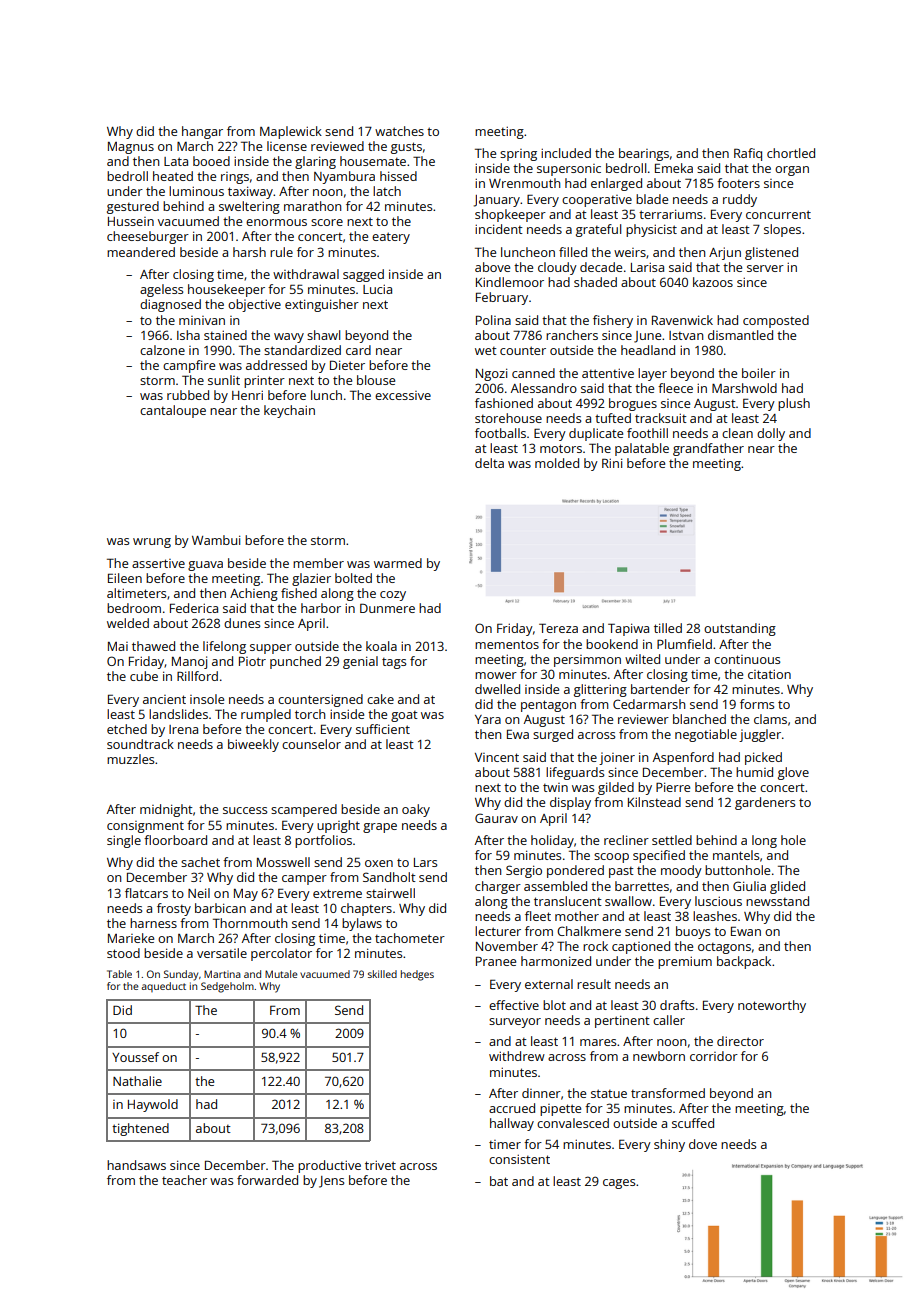 This page has width=924, height=1308. I want to click on Nathalie, so click(137, 1081).
